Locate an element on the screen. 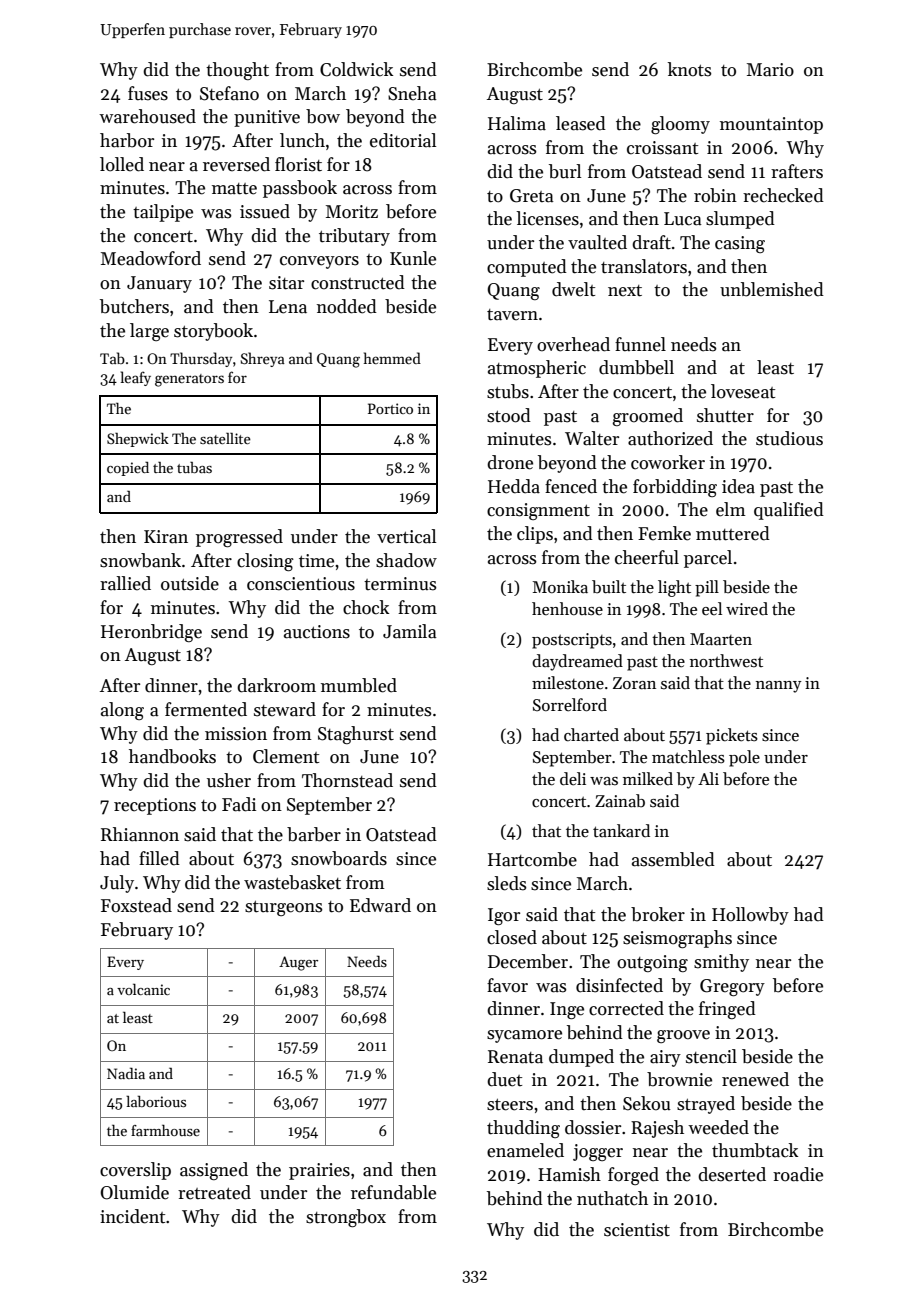 The height and width of the screenshot is (1314, 924). thought is located at coordinates (237, 71).
